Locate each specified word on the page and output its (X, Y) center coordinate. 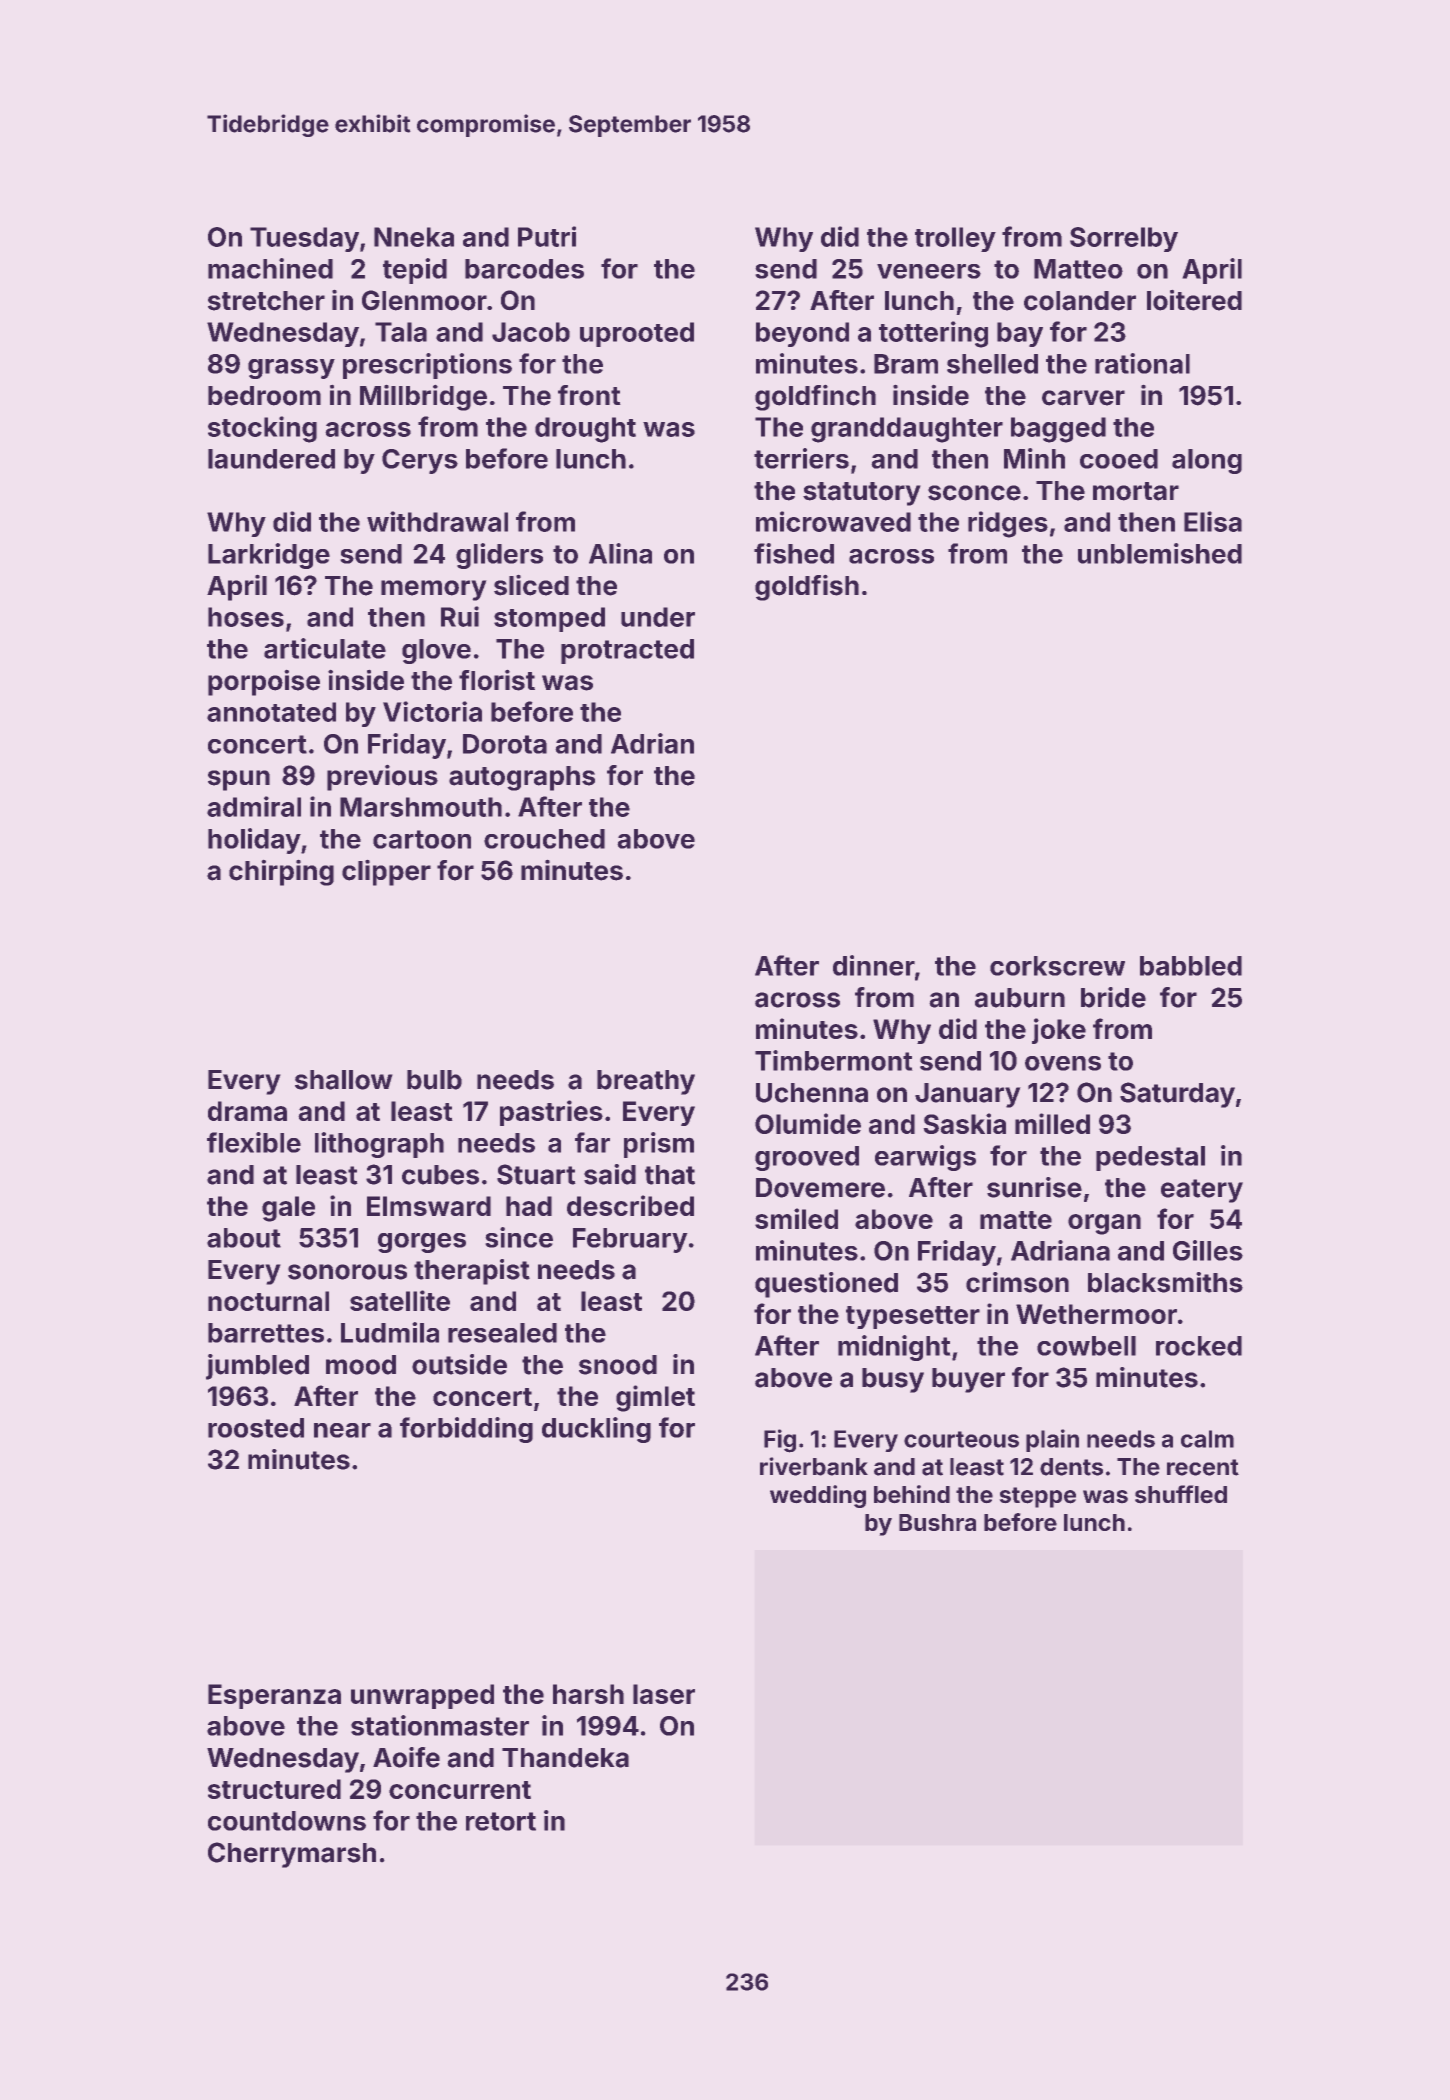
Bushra (937, 1522)
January (968, 1095)
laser (664, 1694)
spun (239, 780)
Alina (620, 553)
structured (274, 1789)
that (670, 1175)
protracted (627, 651)
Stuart (536, 1174)
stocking (262, 429)
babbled (1191, 966)
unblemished (1160, 553)
